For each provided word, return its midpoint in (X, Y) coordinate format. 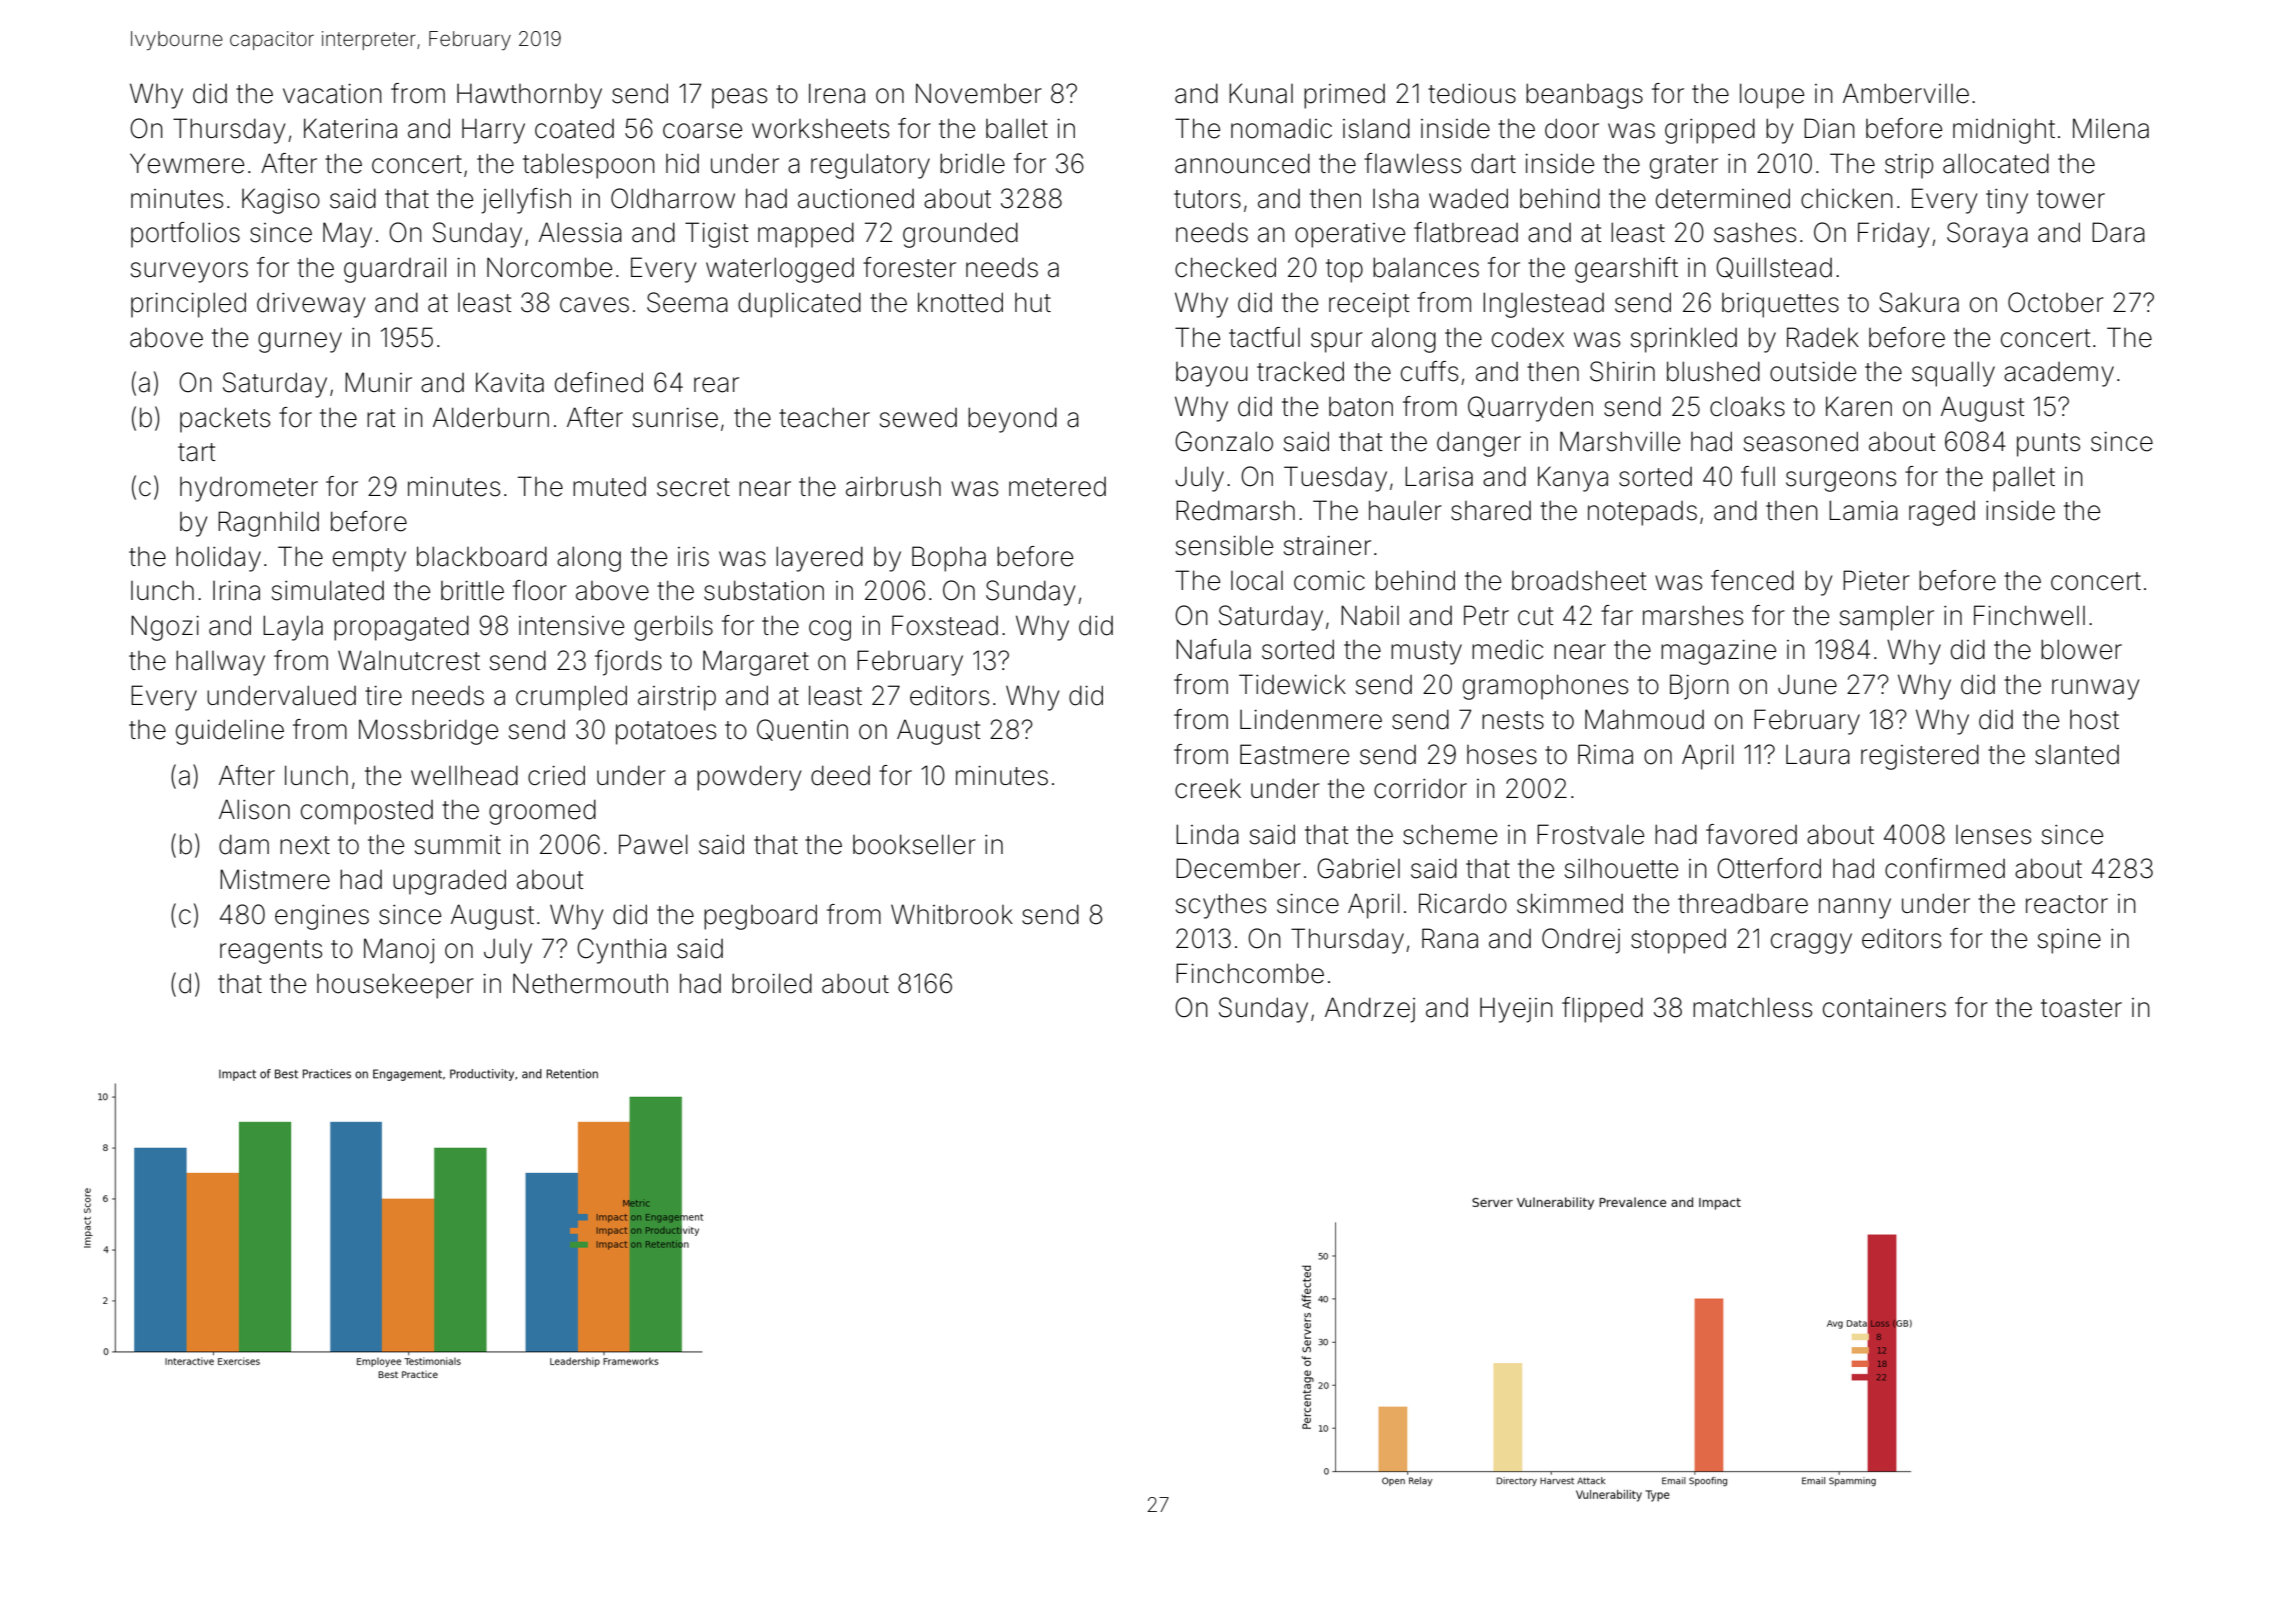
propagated (401, 628)
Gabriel (1358, 868)
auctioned (856, 199)
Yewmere (187, 163)
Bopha (949, 559)
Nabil (1370, 615)
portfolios (185, 235)
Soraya (1987, 235)
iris (693, 557)
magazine (1718, 652)
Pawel (653, 844)
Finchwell (2029, 615)
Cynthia (621, 951)
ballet (1017, 129)
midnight (2004, 131)
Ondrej (1581, 941)
